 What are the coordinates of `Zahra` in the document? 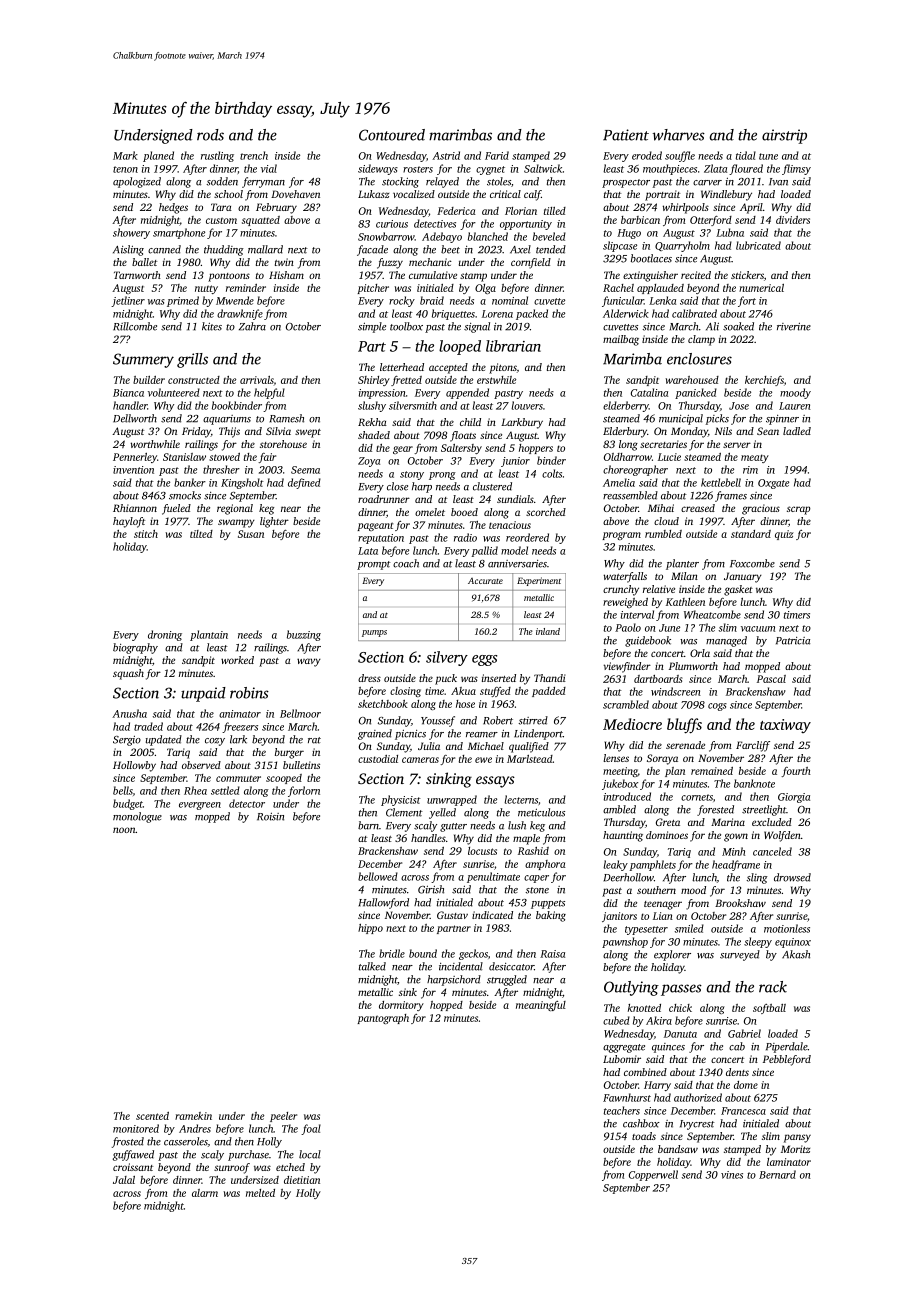 It's located at (252, 326).
